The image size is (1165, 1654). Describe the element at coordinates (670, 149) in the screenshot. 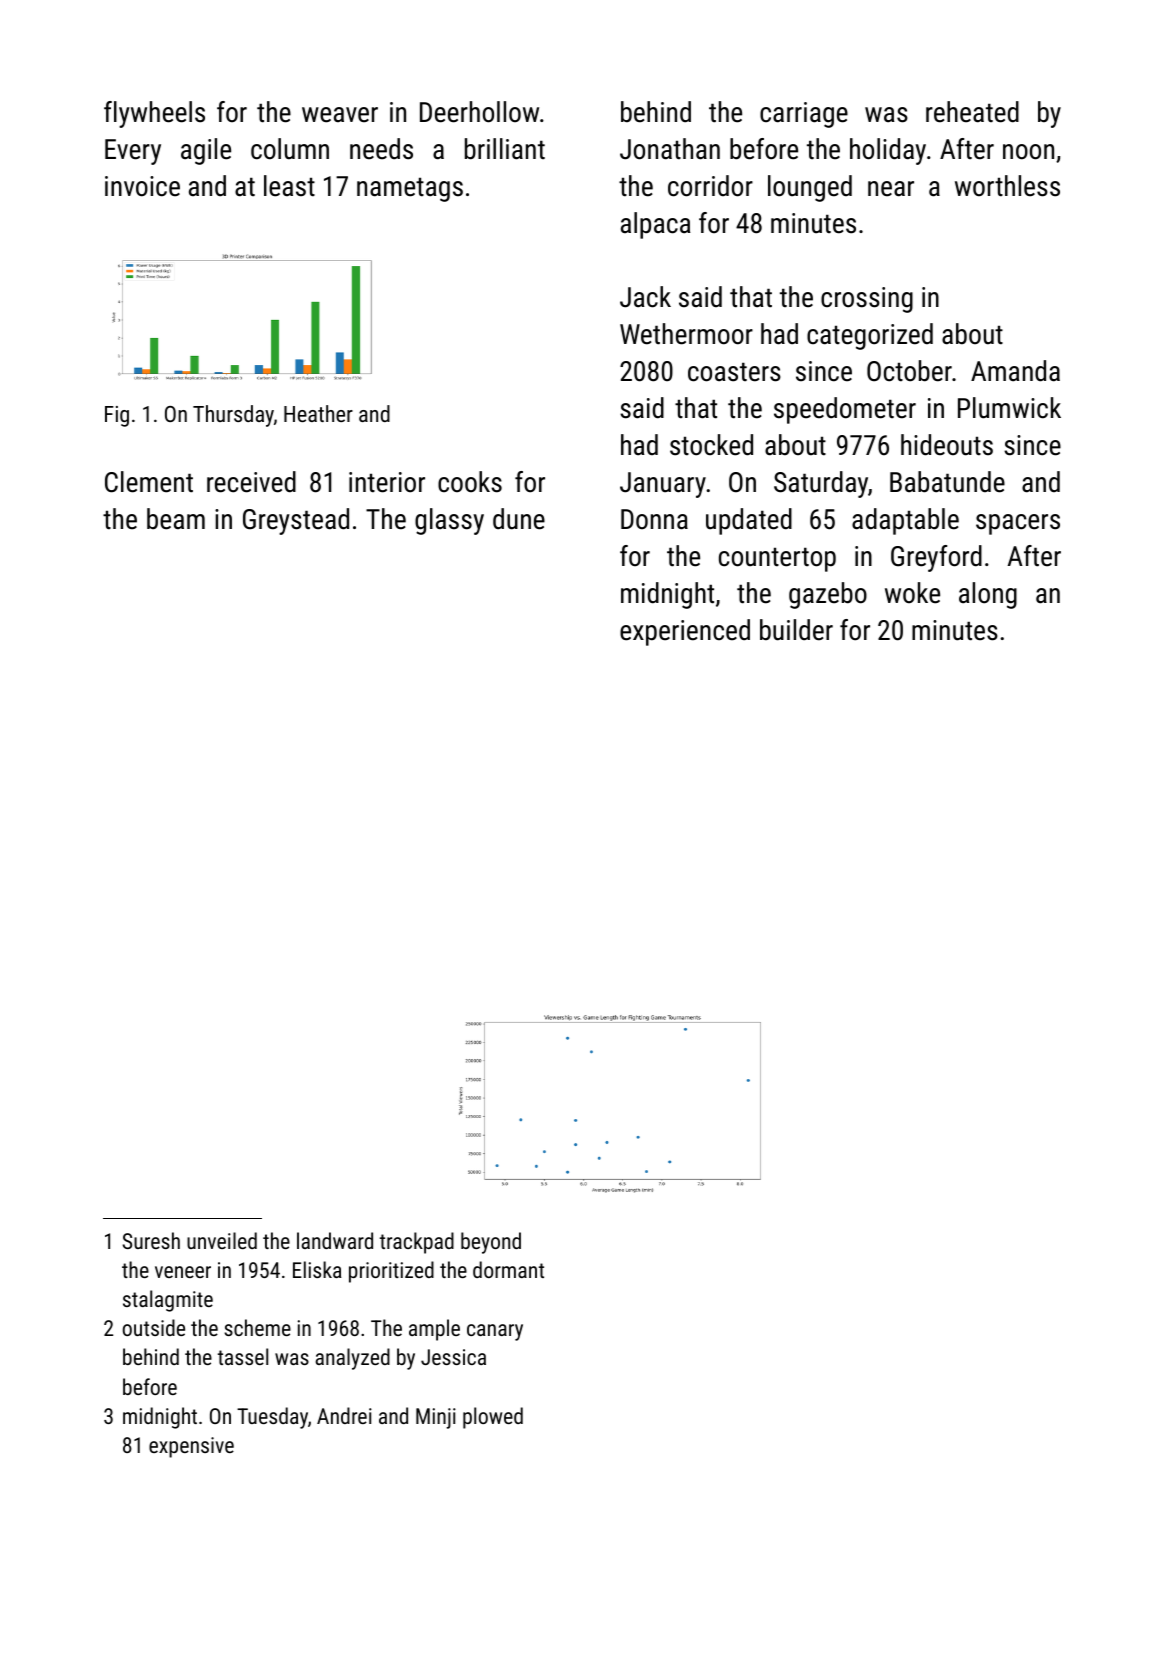

I see `Jonathan` at that location.
